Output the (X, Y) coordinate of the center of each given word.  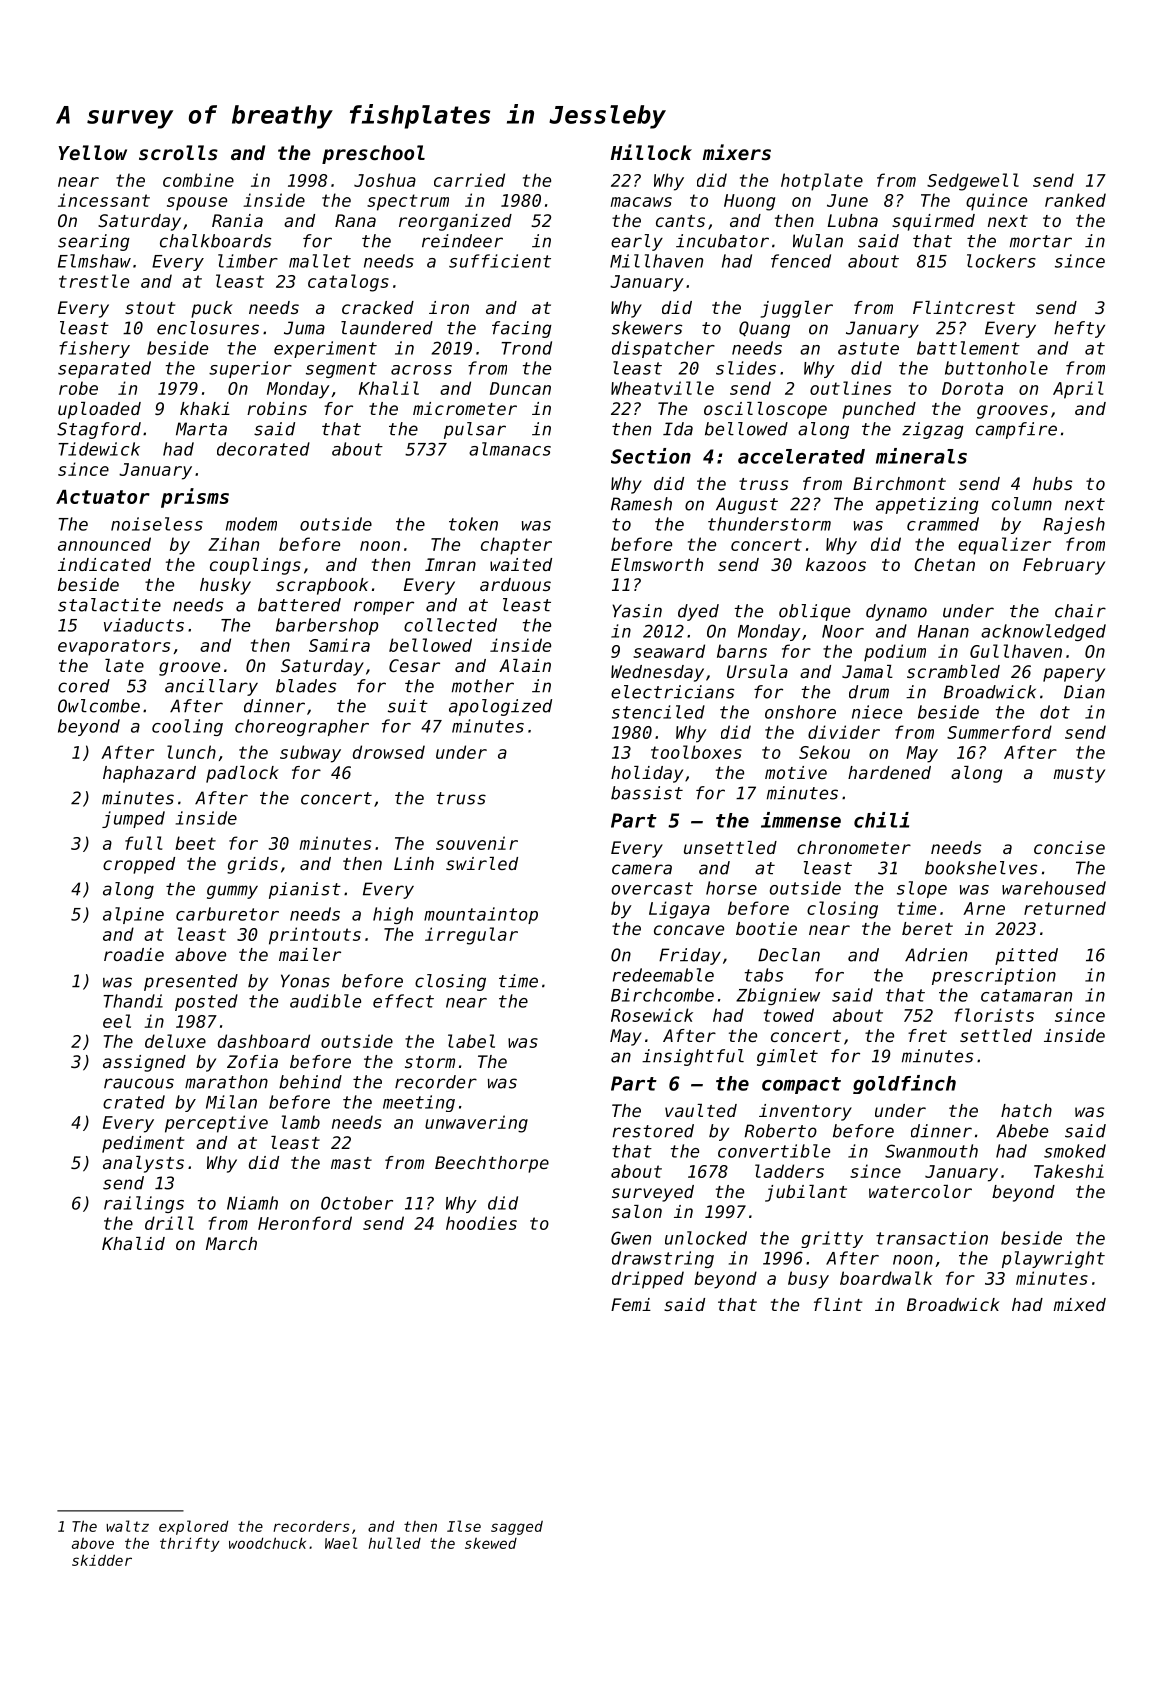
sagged (517, 1528)
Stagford (99, 430)
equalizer (1004, 546)
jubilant (806, 1193)
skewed (491, 1543)
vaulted (701, 1110)
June (847, 200)
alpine (133, 915)
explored (193, 1527)
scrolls (178, 152)
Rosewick (652, 1015)
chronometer (854, 847)
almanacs (510, 449)
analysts (143, 1164)
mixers (737, 152)
